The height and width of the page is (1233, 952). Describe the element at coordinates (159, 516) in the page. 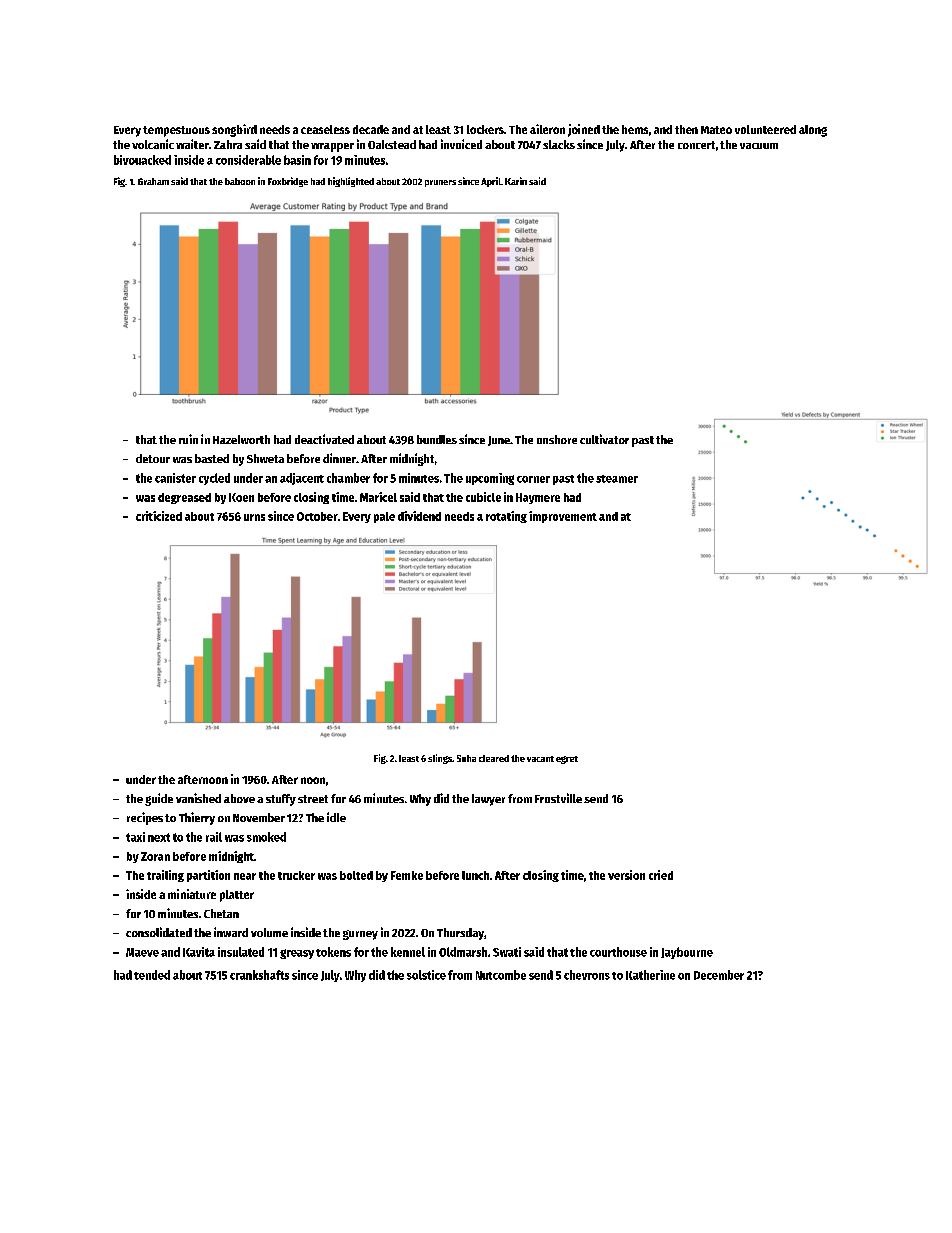

I see `criticized` at that location.
